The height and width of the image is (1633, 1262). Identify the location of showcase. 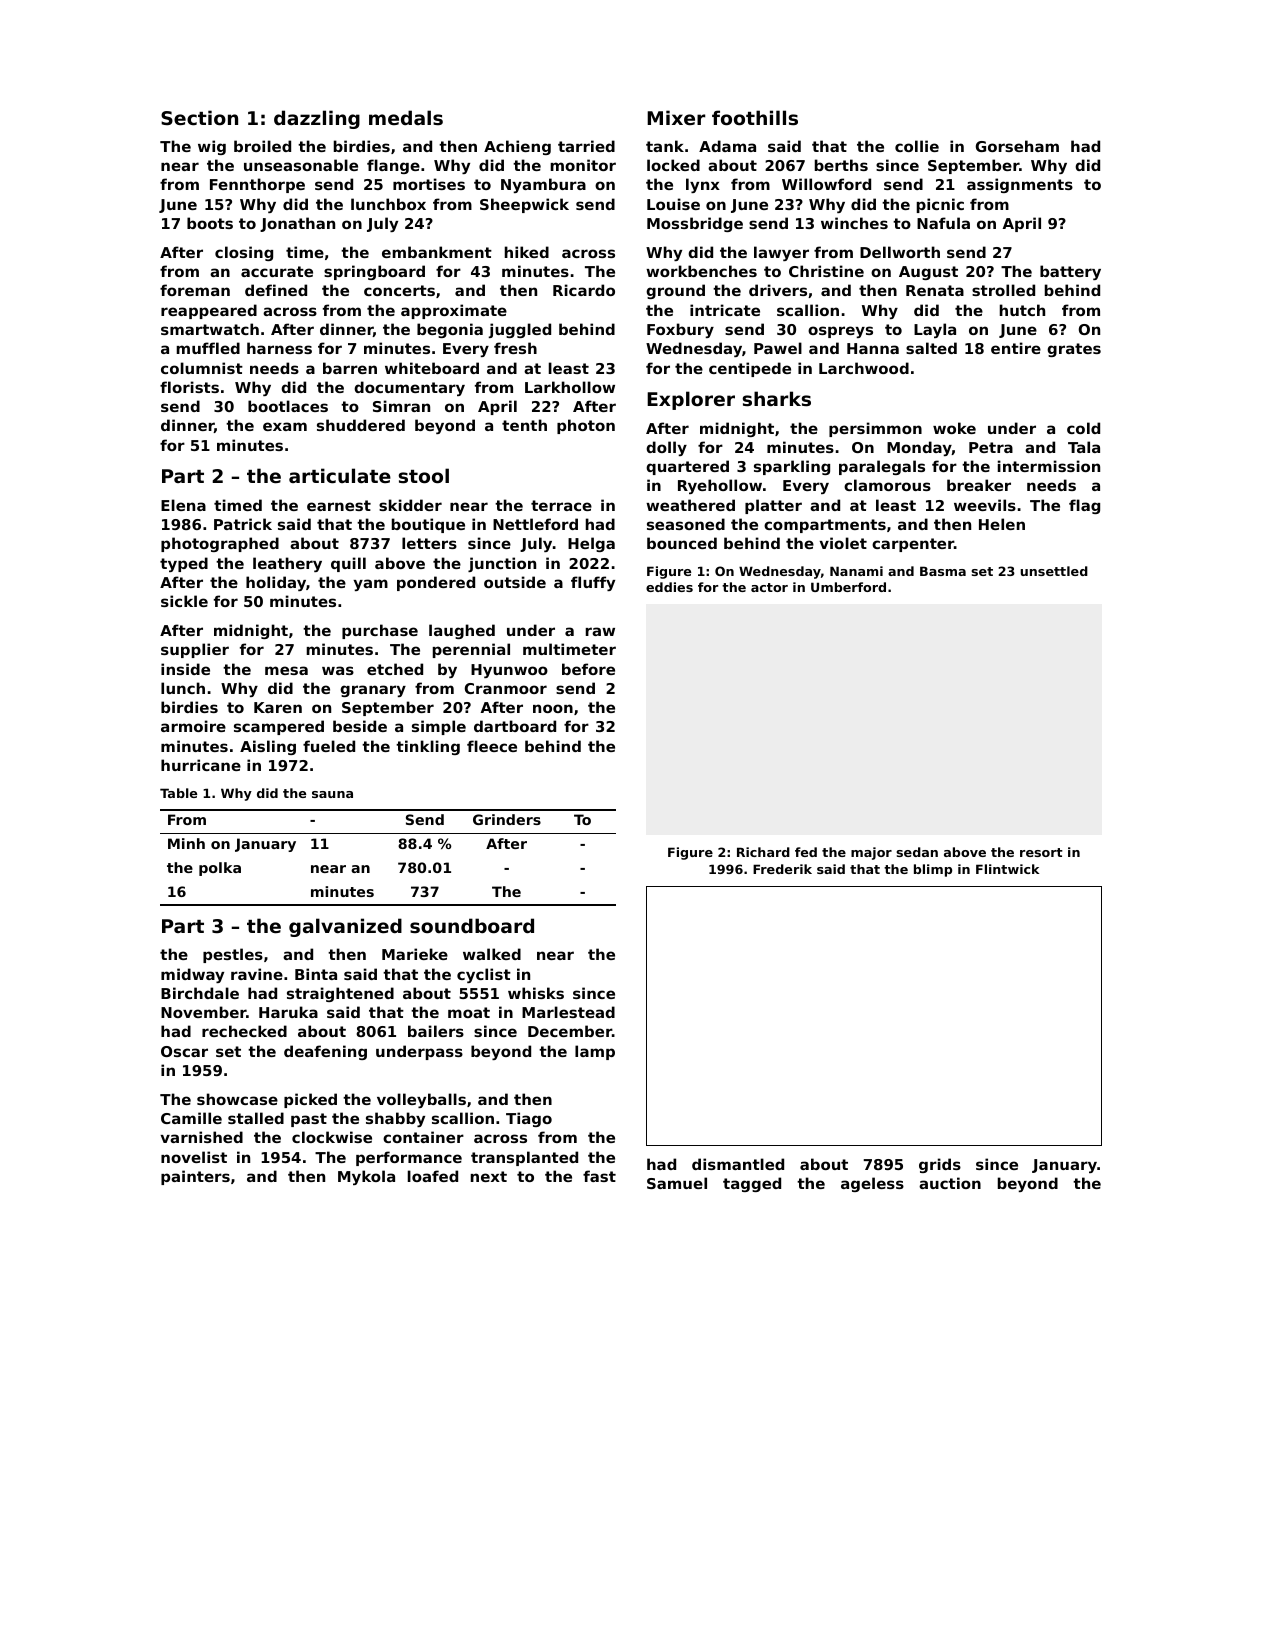
(237, 1099).
